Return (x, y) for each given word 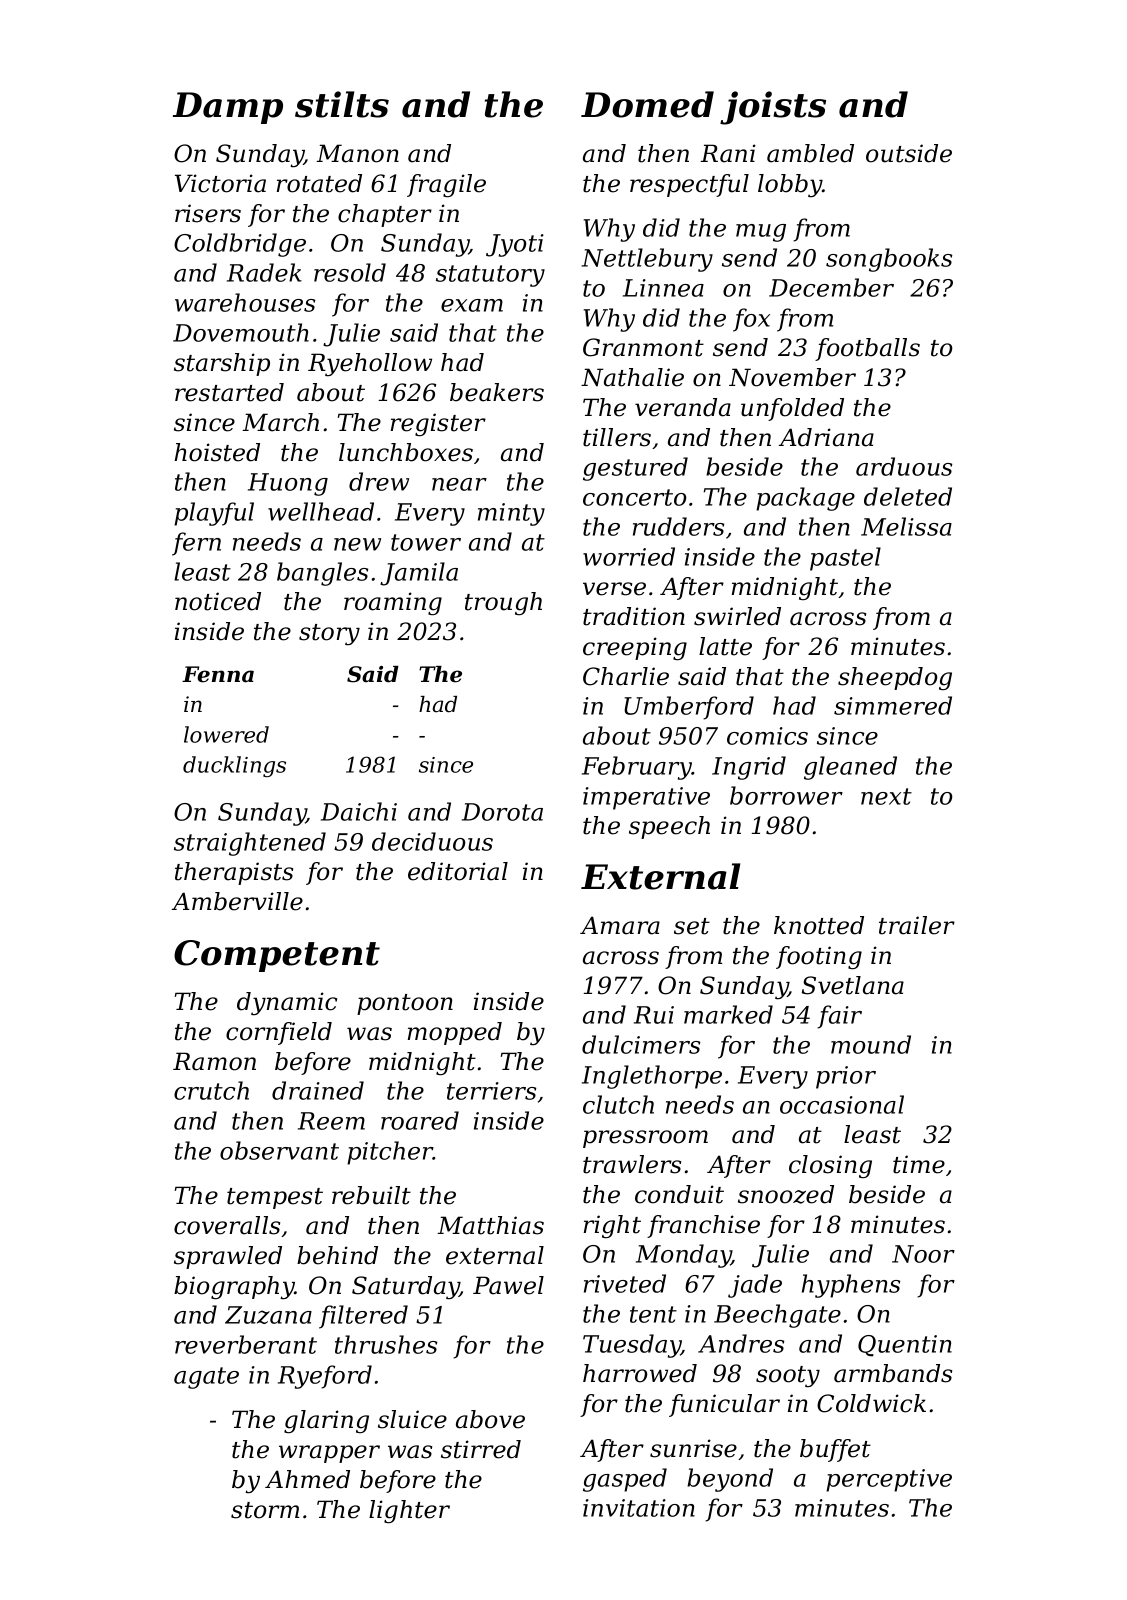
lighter (409, 1512)
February (637, 768)
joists (773, 108)
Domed (647, 104)
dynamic (287, 1004)
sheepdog (895, 678)
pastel (845, 559)
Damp (228, 108)
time (919, 1164)
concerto (634, 497)
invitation (639, 1508)
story (329, 635)
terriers (491, 1091)
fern (196, 544)
